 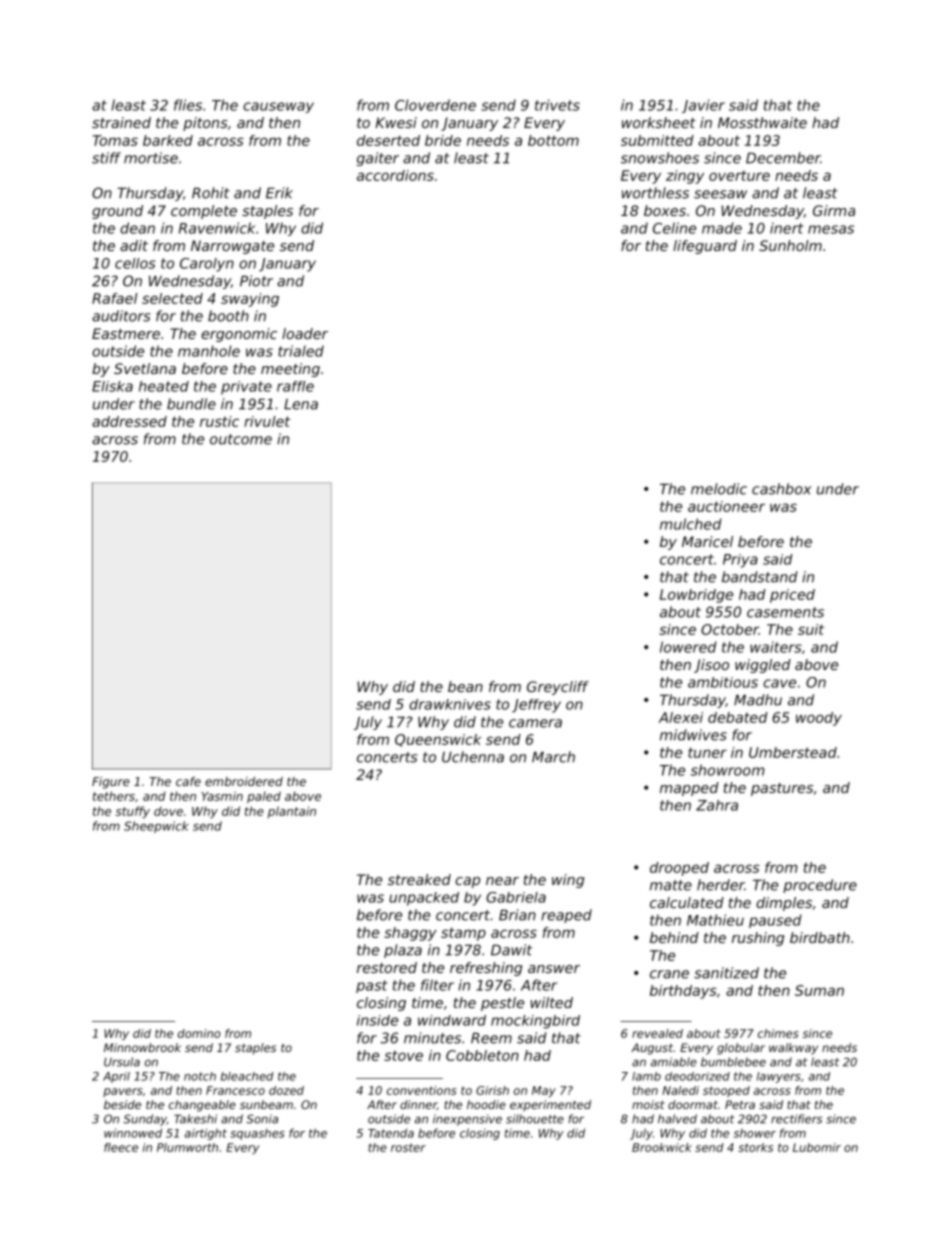 I want to click on Javier, so click(x=703, y=106).
